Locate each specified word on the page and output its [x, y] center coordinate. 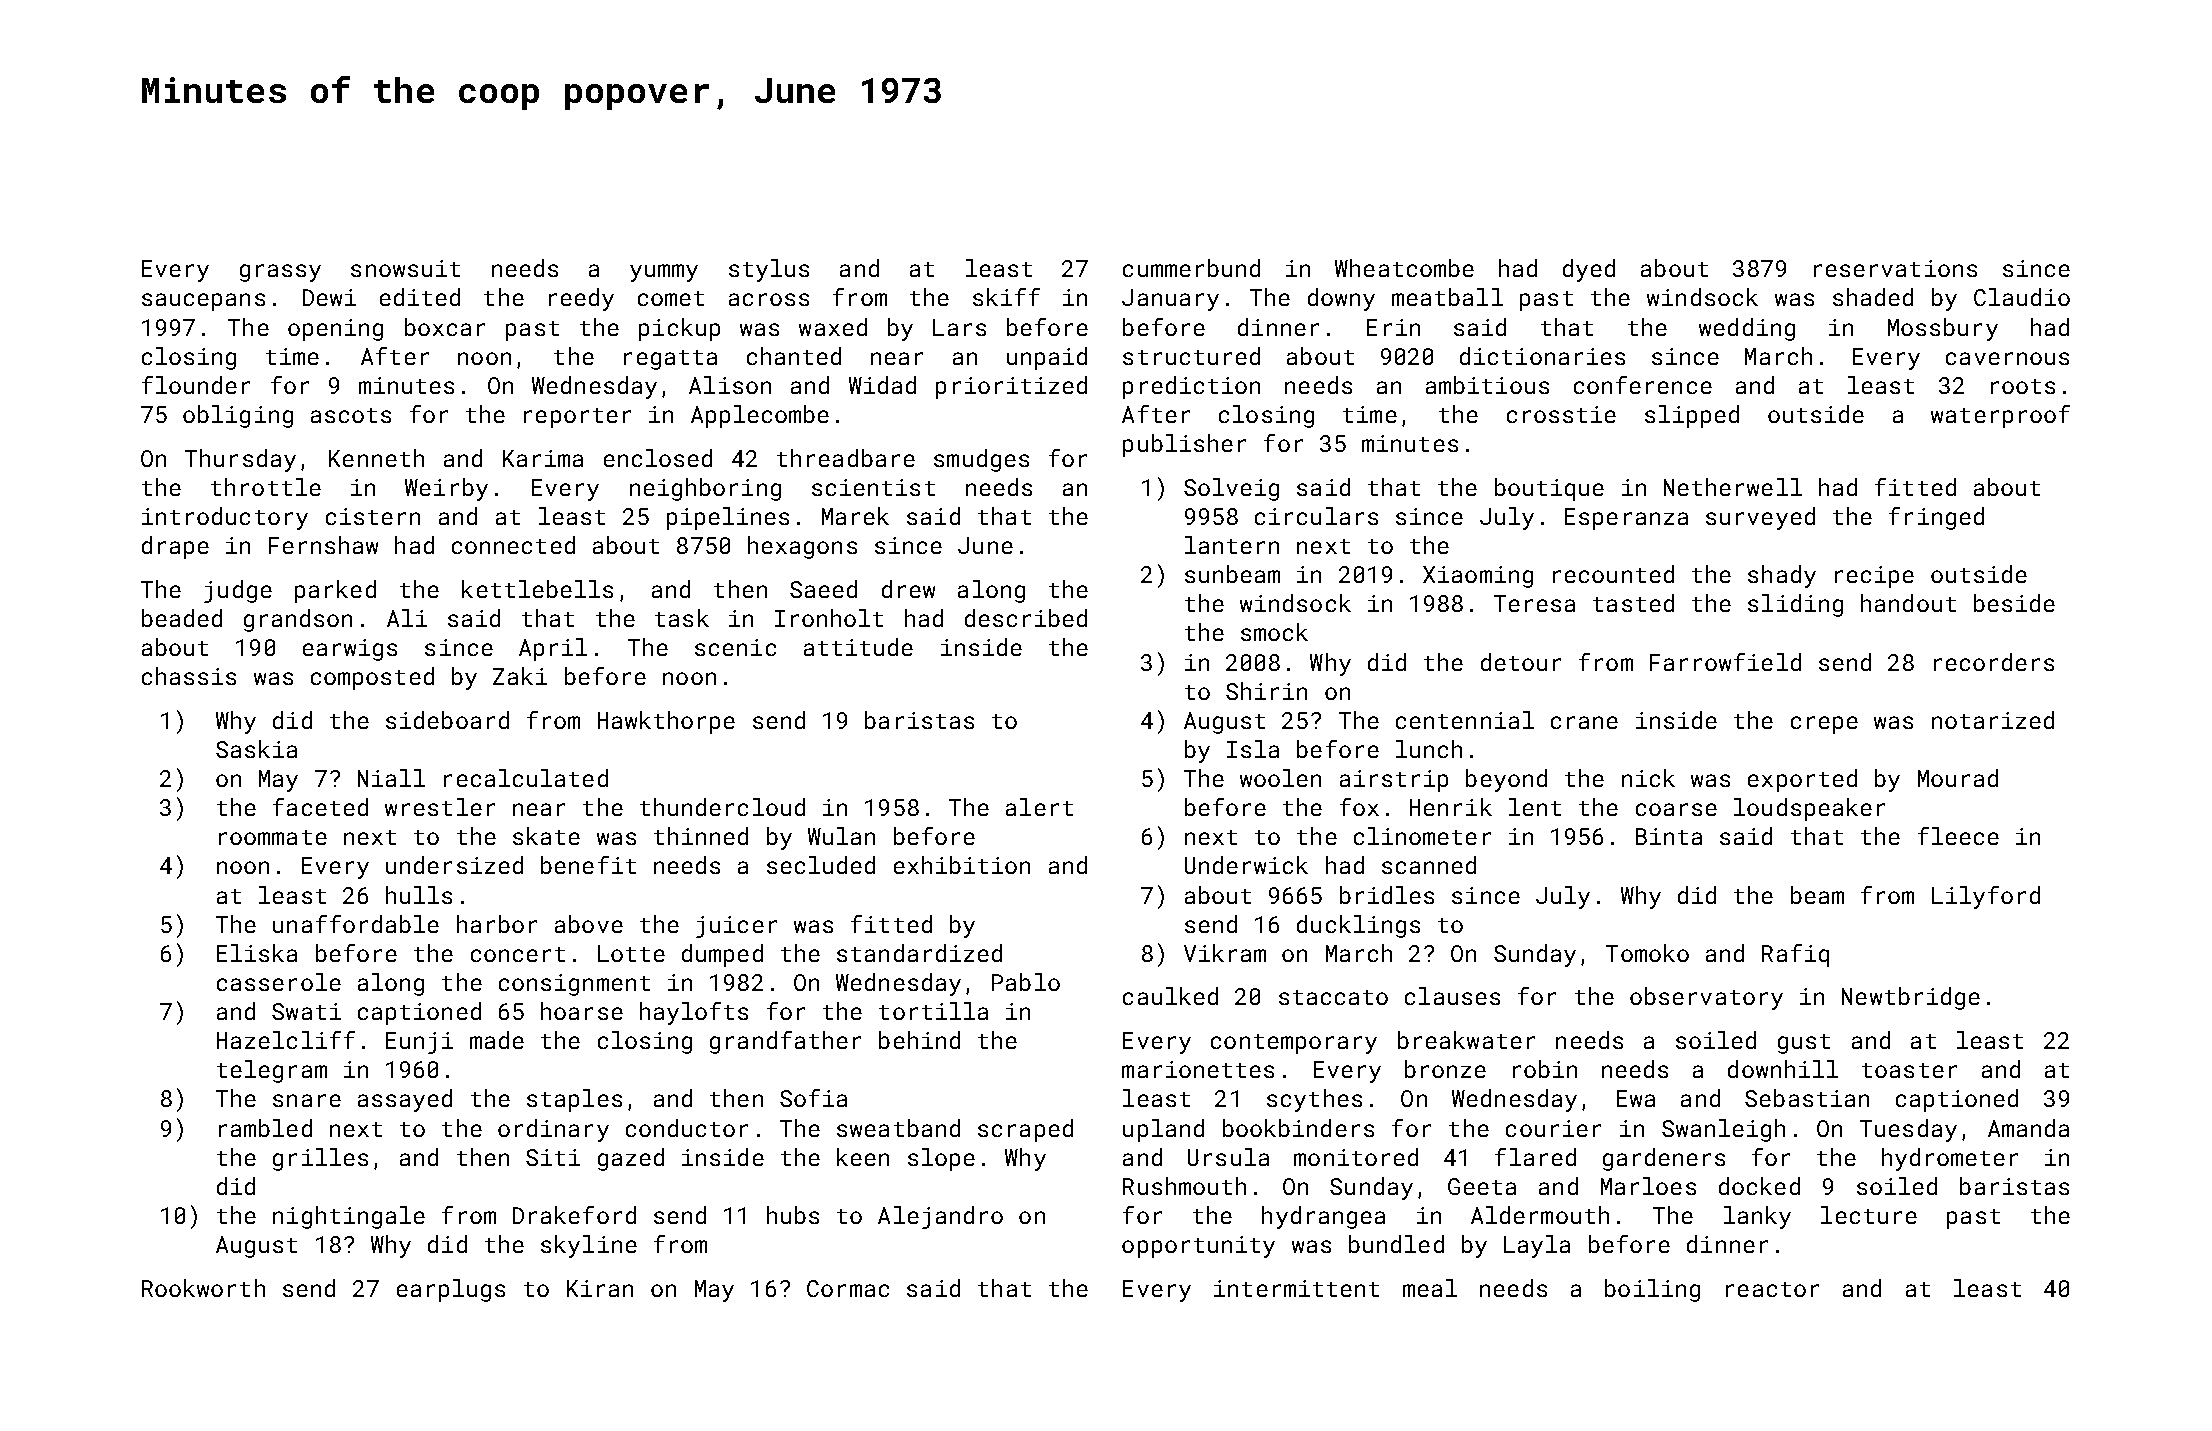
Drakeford [574, 1215]
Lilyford [1986, 897]
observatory [1706, 998]
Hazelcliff [286, 1040]
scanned [1429, 865]
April [553, 649]
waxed [833, 327]
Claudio [2022, 297]
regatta [670, 360]
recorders [1994, 662]
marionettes [1198, 1069]
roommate [273, 837]
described [1026, 618]
